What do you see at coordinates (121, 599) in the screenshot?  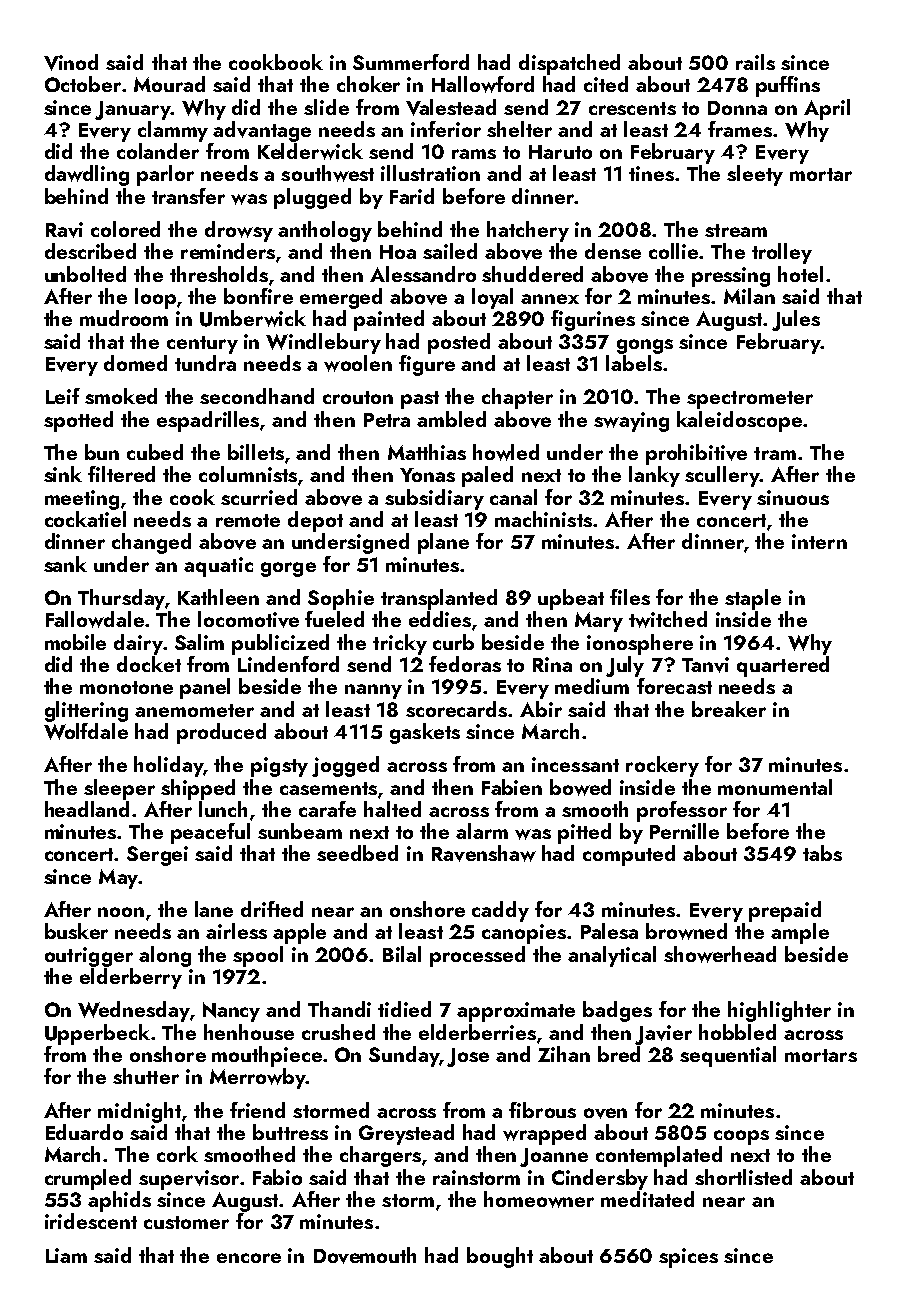 I see `Thursday` at bounding box center [121, 599].
